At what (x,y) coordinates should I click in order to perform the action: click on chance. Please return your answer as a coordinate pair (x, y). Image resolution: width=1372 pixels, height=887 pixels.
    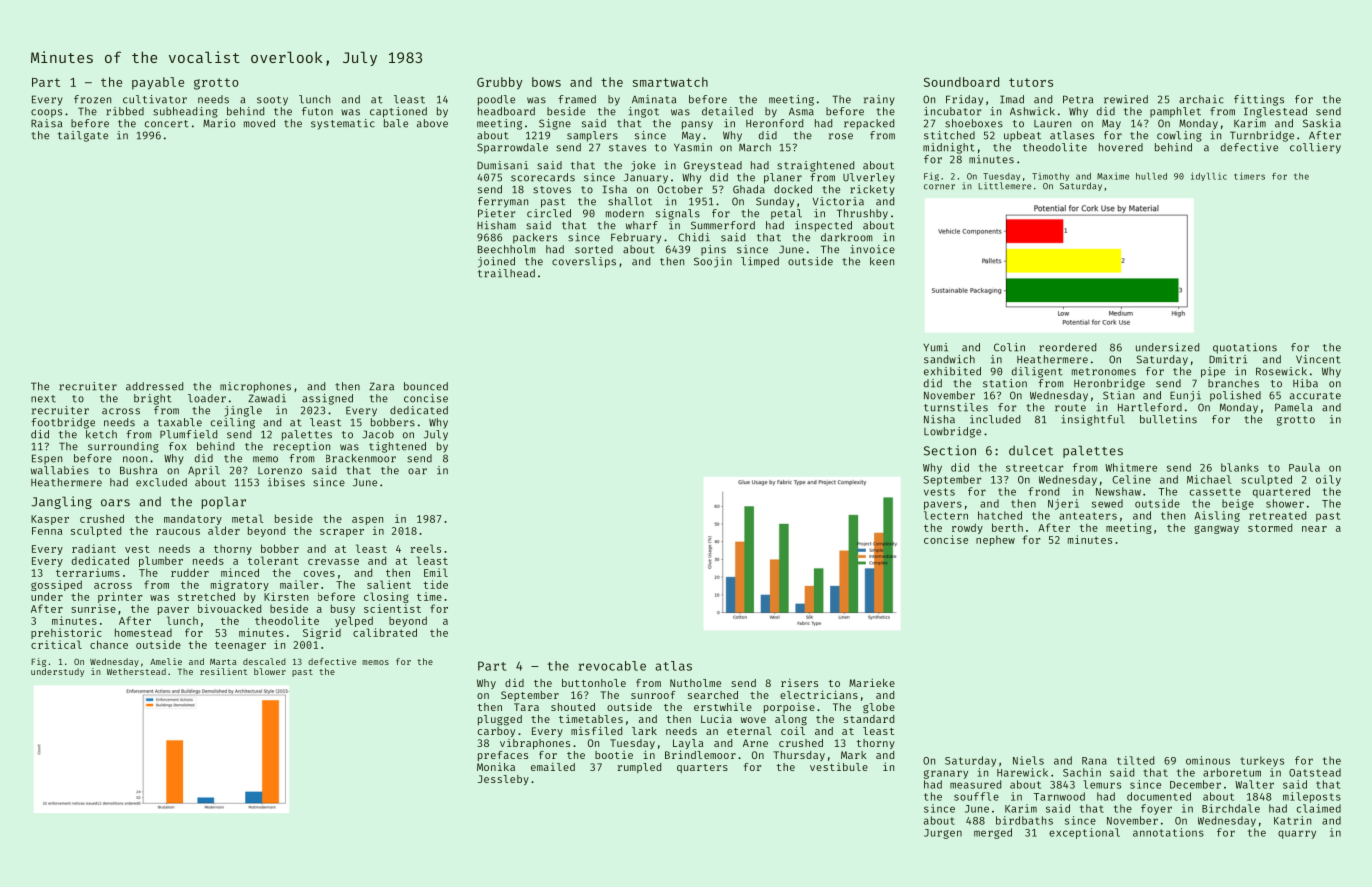
    Looking at the image, I should click on (109, 644).
